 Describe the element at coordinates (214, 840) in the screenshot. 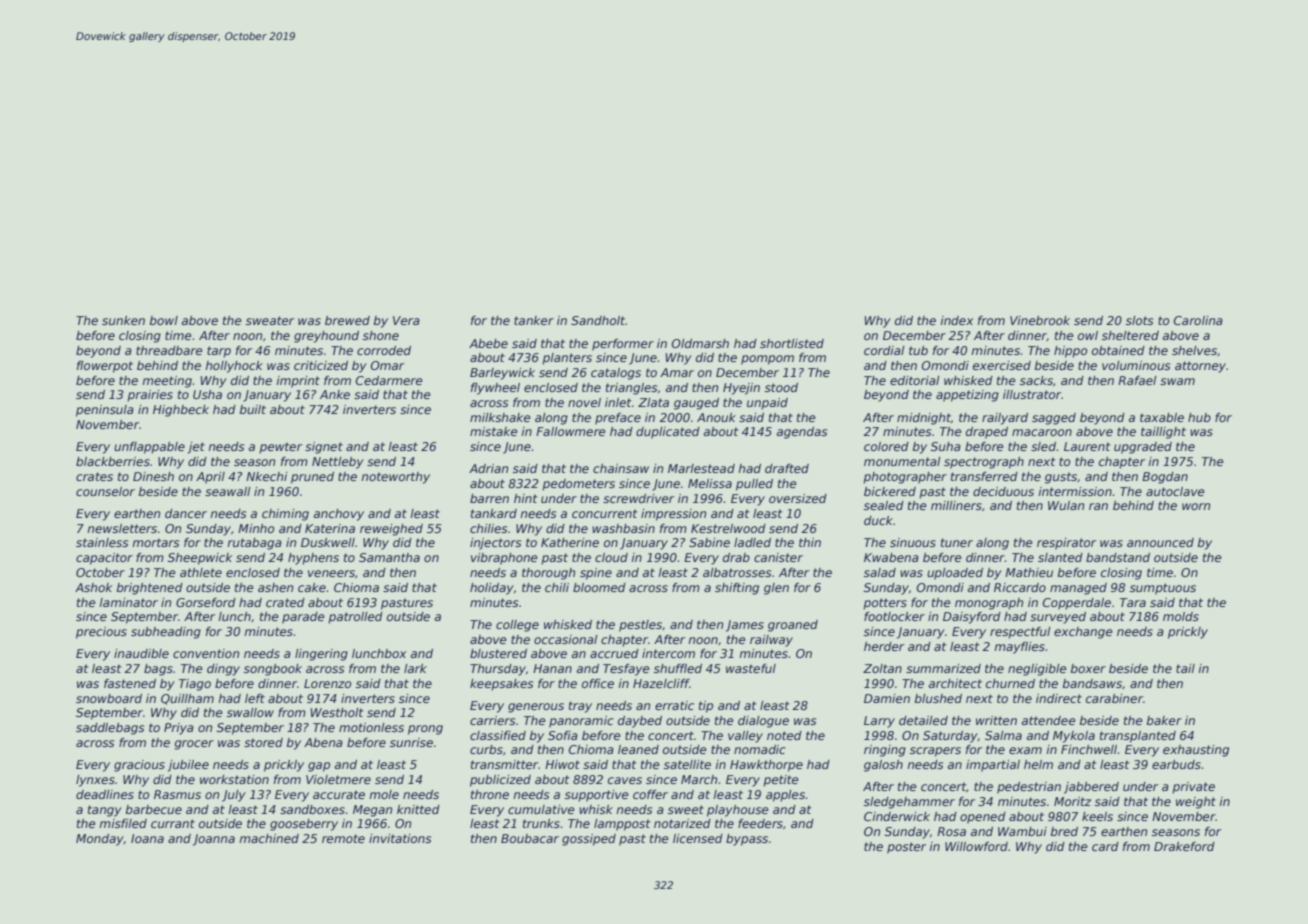

I see `Joanna` at that location.
